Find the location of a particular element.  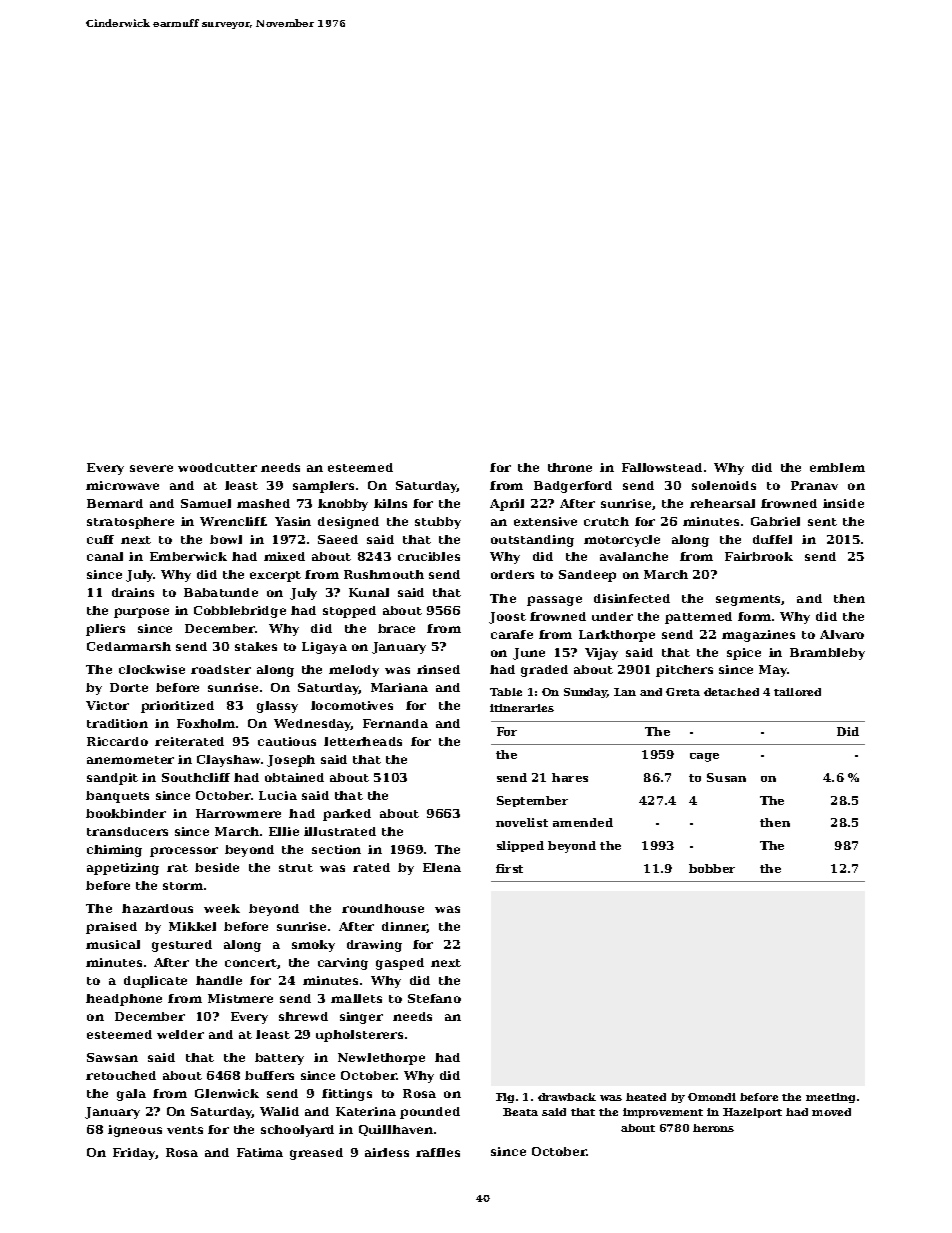

Sawsan is located at coordinates (112, 1057).
